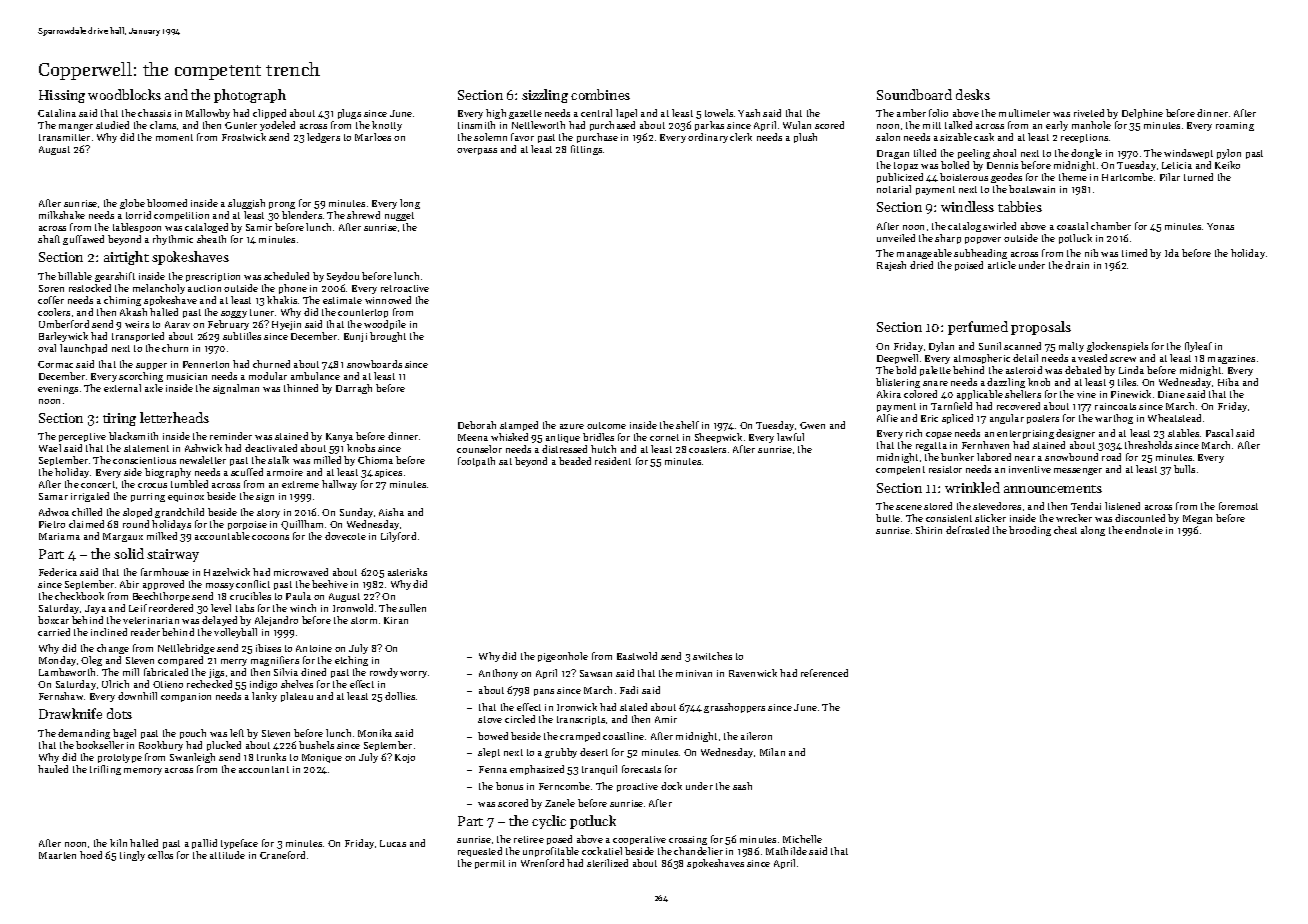 This image has height=924, width=1308. What do you see at coordinates (698, 851) in the image?
I see `chandelier` at bounding box center [698, 851].
